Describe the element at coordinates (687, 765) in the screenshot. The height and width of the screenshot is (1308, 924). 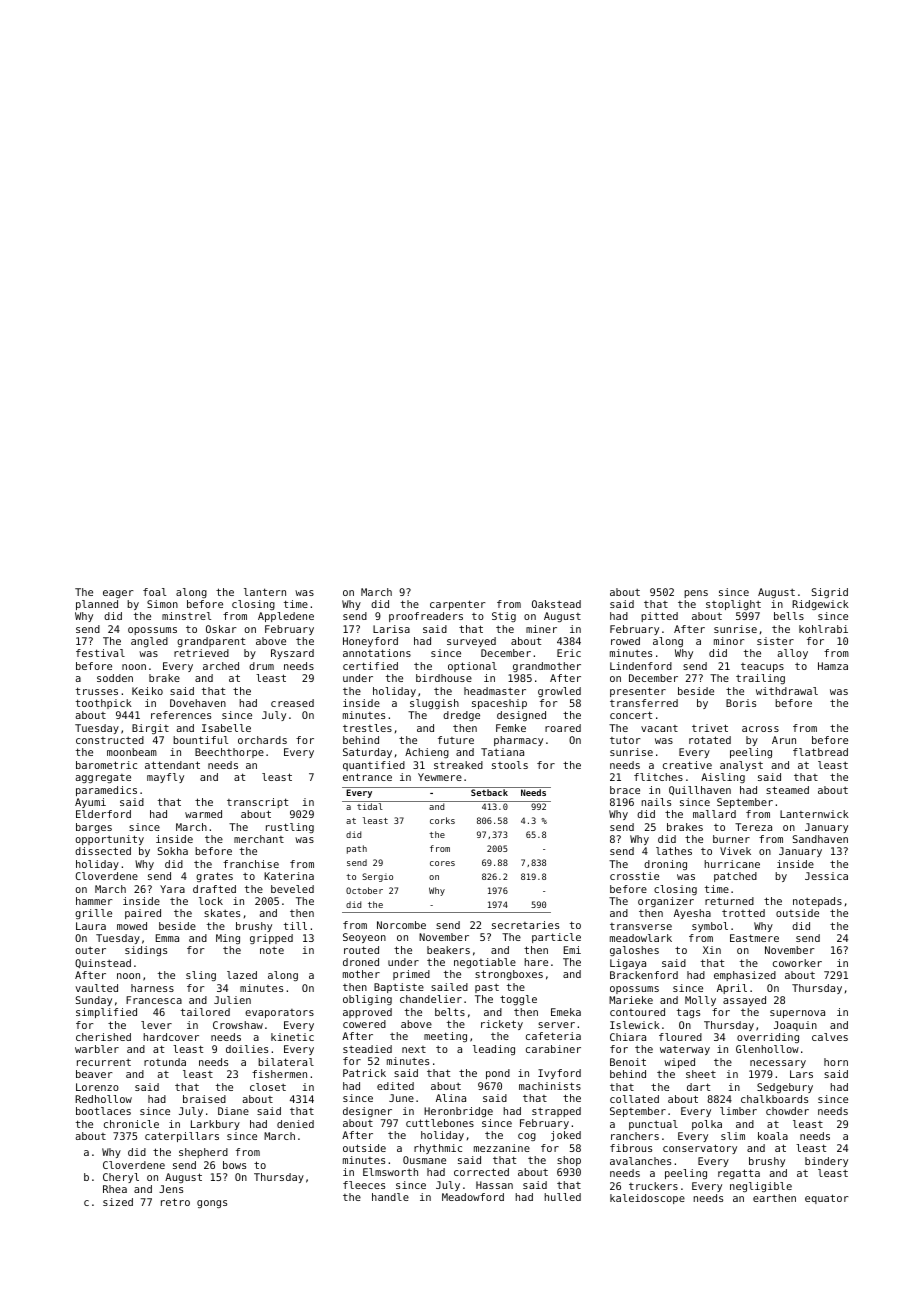
I see `creative` at that location.
